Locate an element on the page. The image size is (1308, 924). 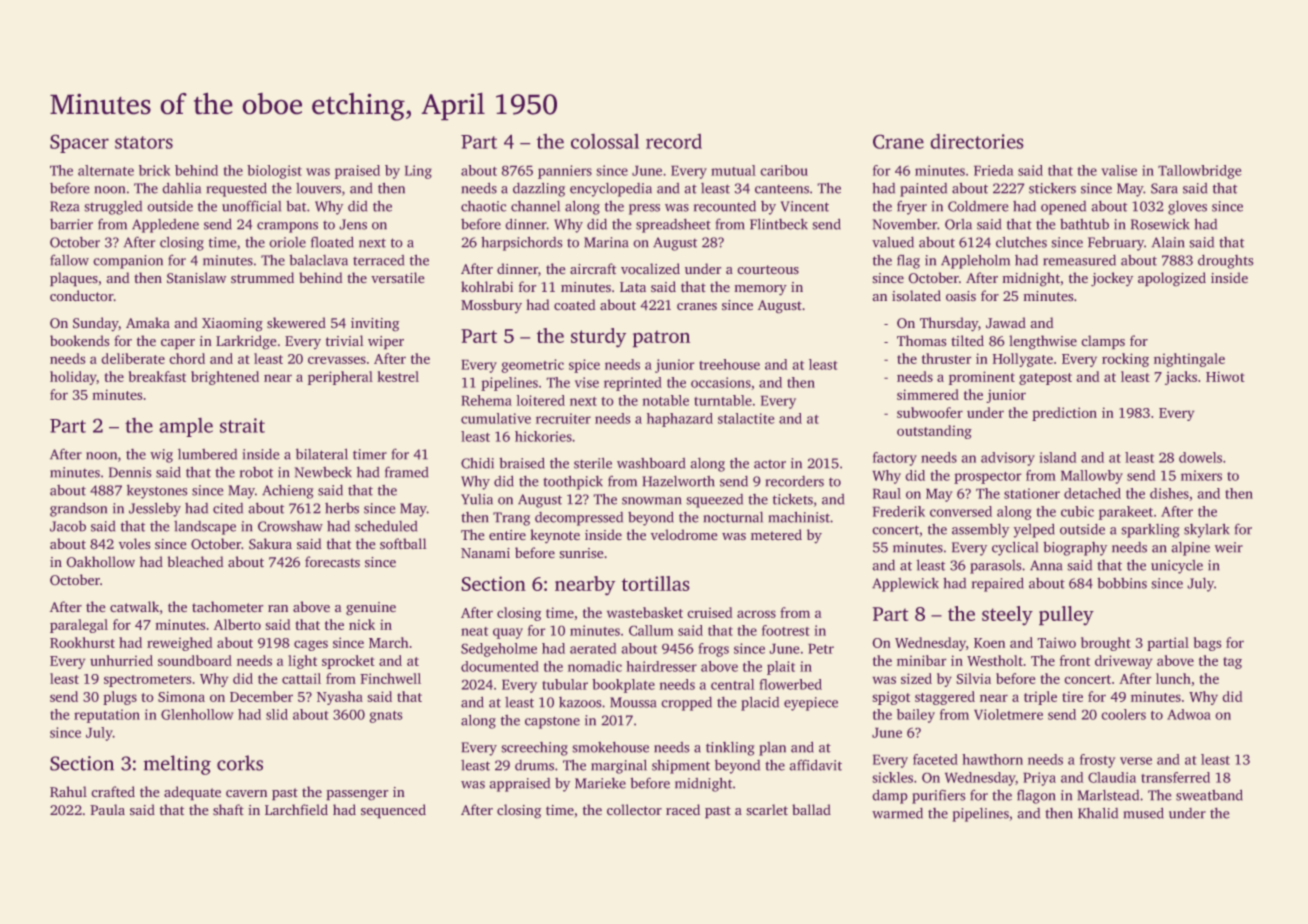
sequenced is located at coordinates (393, 811).
